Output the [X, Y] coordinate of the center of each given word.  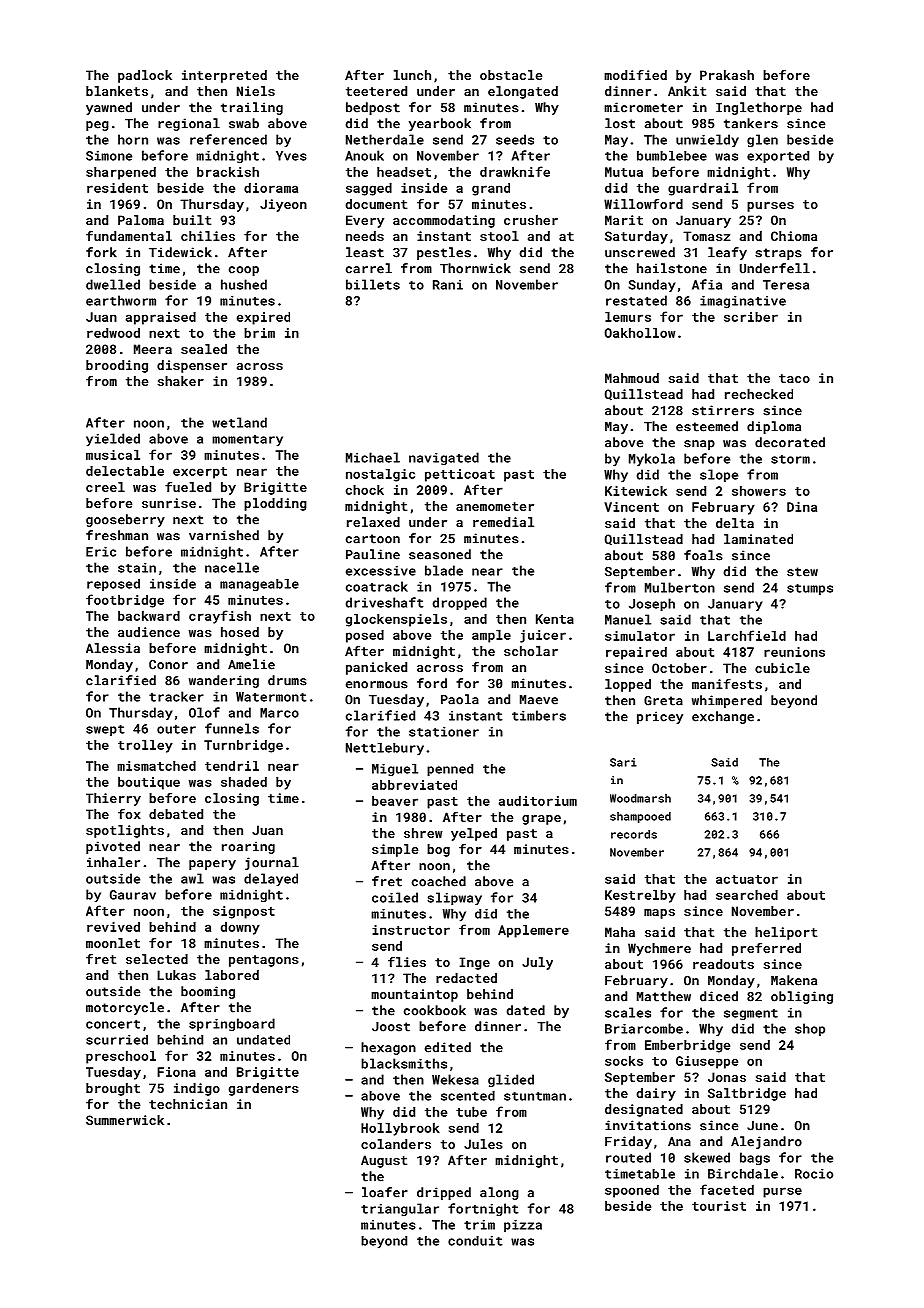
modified [635, 75]
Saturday [636, 237]
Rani [448, 285]
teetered [376, 91]
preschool [121, 1057]
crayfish [220, 617]
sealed [204, 349]
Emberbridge [687, 1046]
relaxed [373, 522]
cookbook [435, 1010]
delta [735, 523]
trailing [252, 108]
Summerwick [125, 1120]
